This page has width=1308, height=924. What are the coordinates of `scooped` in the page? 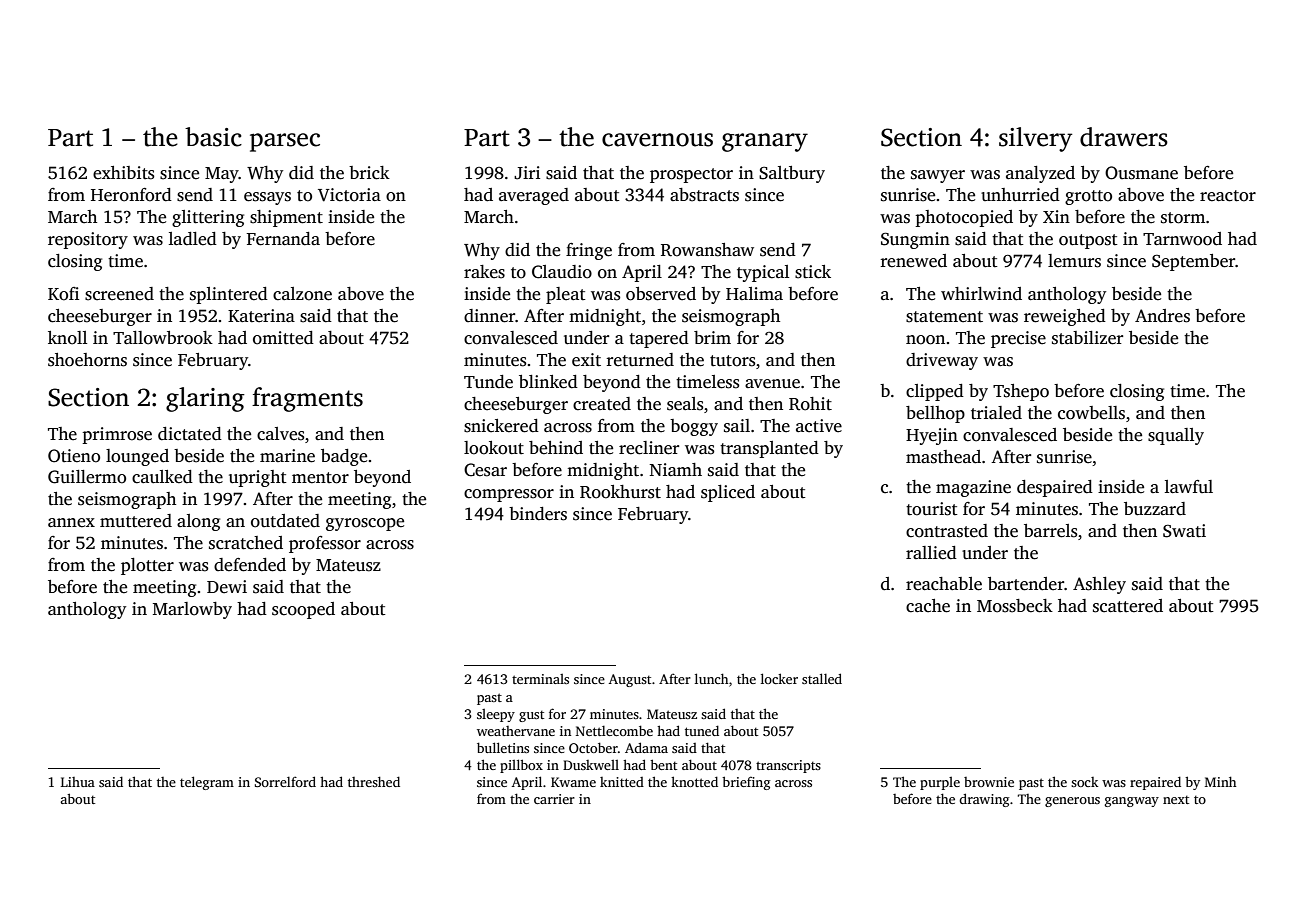 It's located at (303, 610).
